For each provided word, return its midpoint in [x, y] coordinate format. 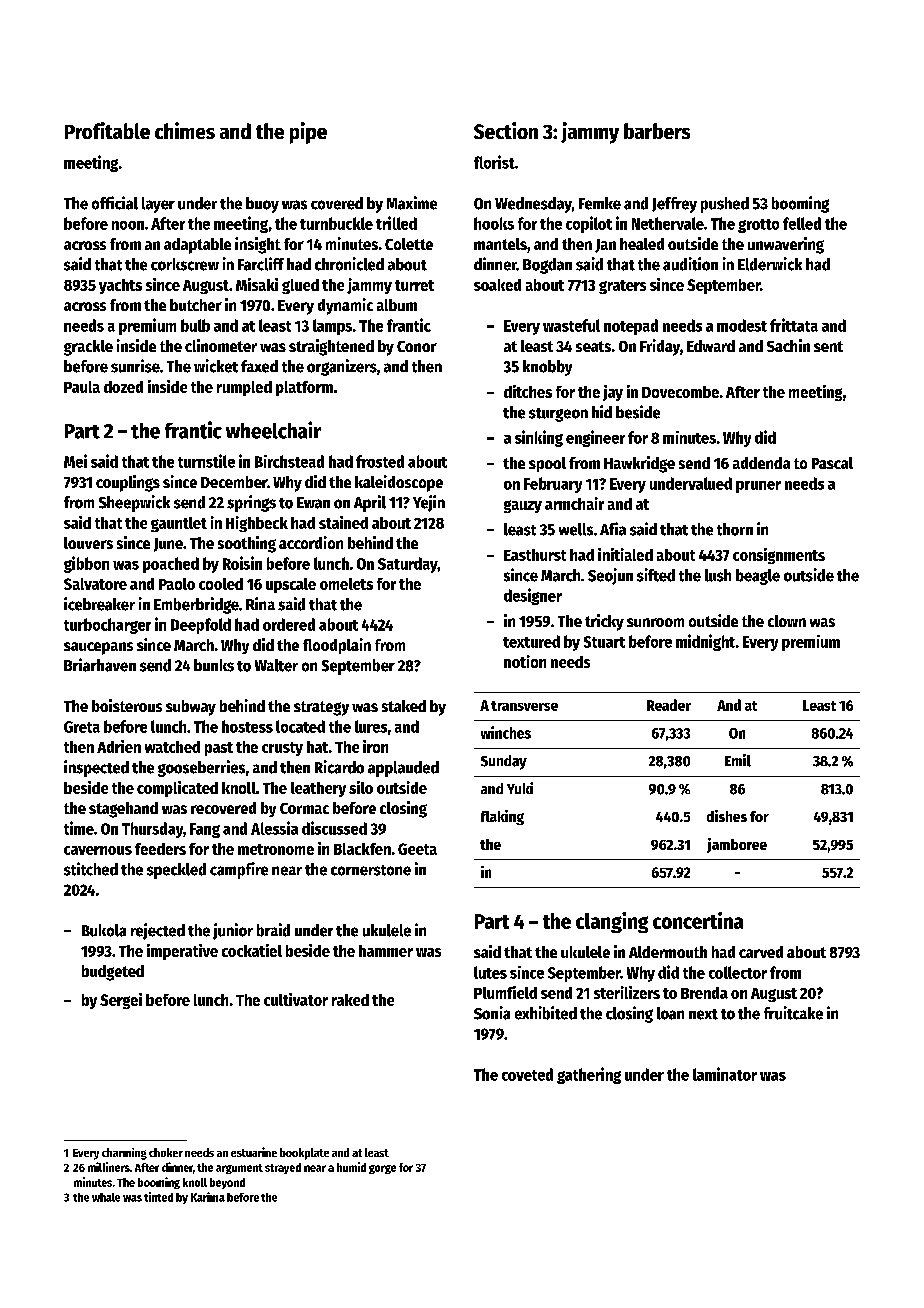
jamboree [737, 845]
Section [506, 130]
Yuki [520, 788]
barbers [657, 131]
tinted [158, 1197]
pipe [308, 133]
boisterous [127, 705]
